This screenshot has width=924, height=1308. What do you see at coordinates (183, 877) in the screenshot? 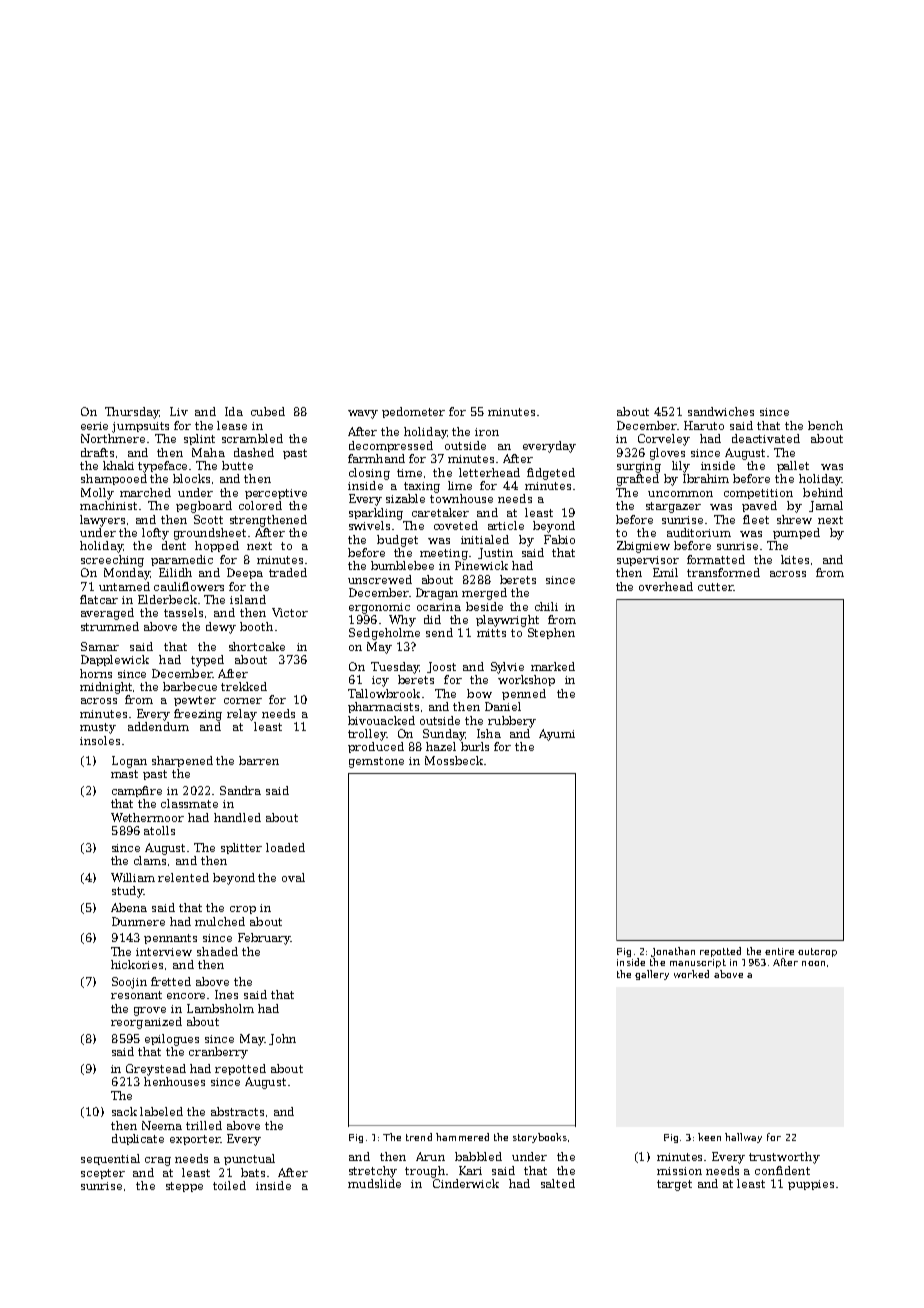
I see `relented` at bounding box center [183, 877].
